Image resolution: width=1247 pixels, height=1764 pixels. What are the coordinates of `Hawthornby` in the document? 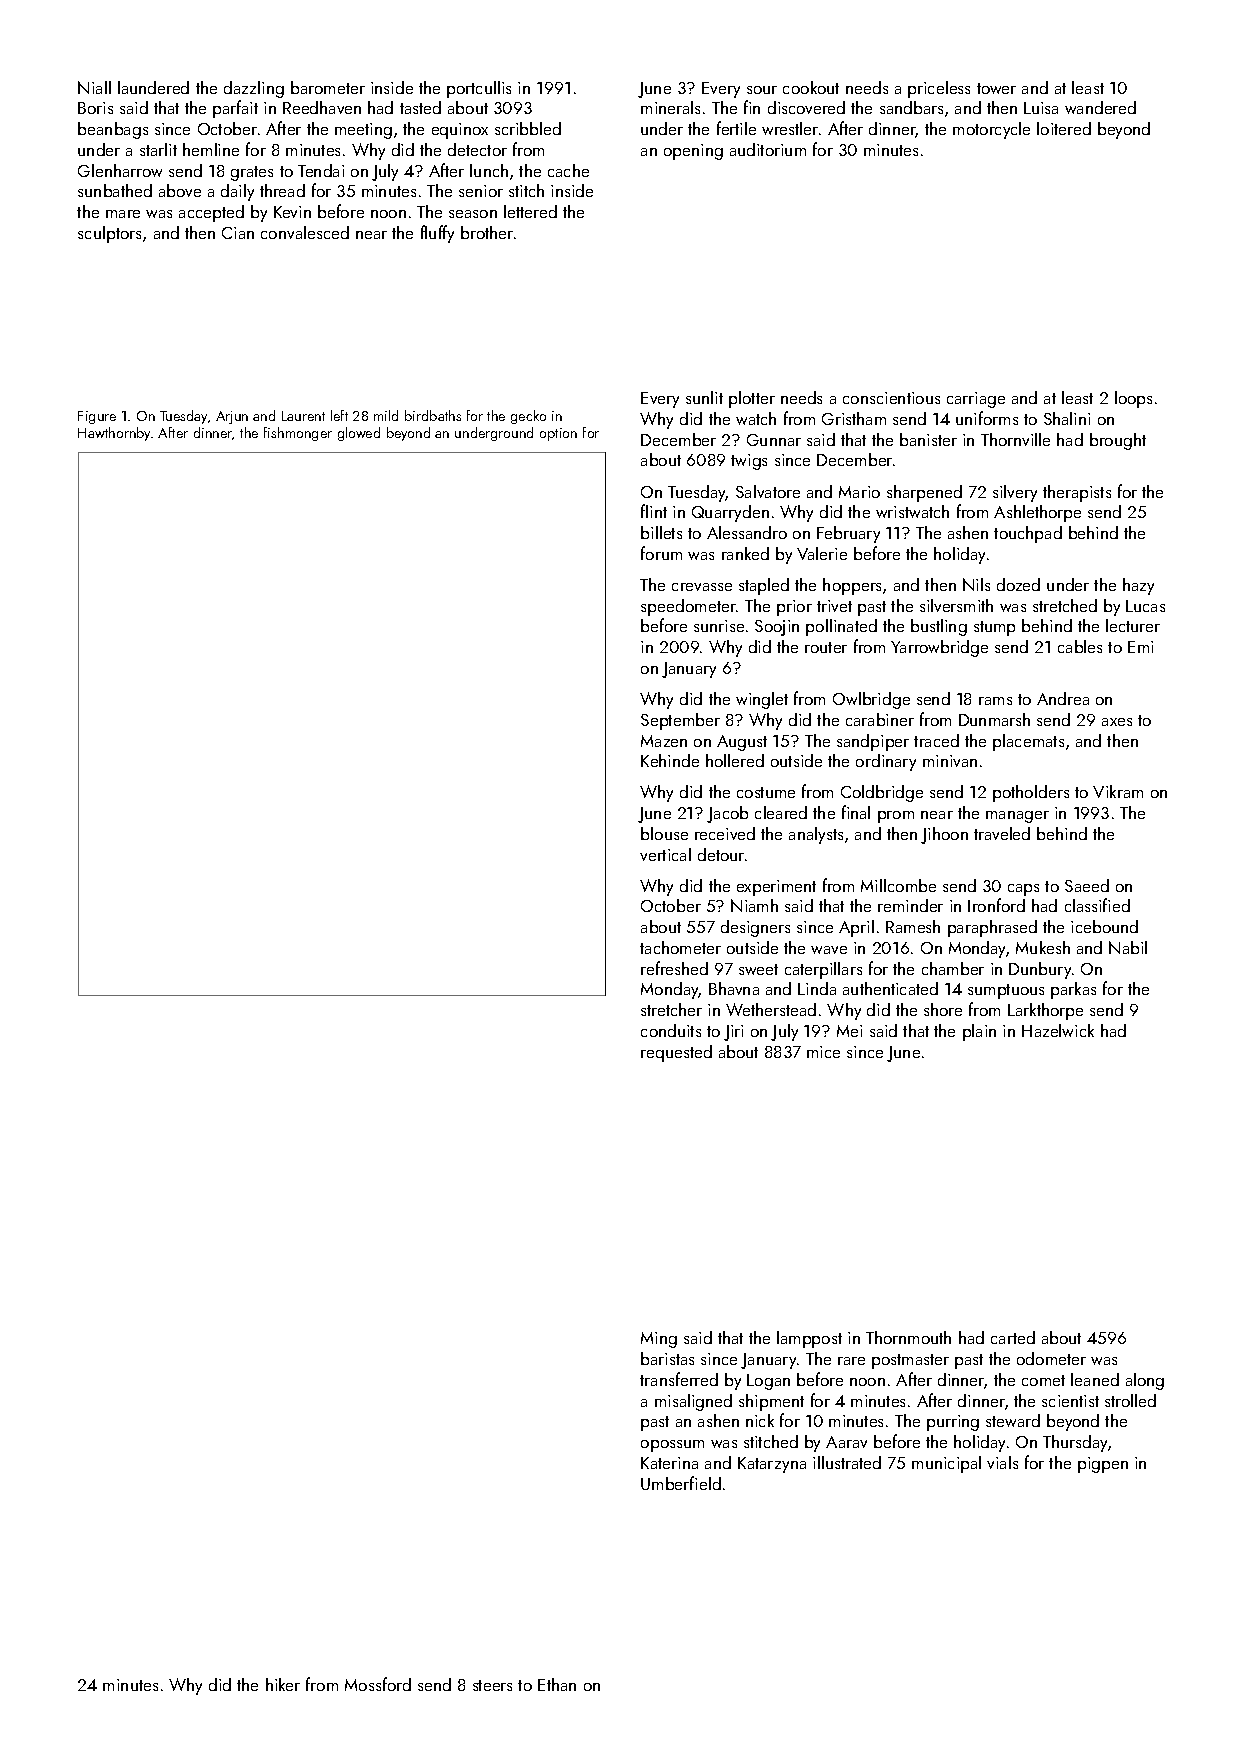 It's located at (114, 434).
